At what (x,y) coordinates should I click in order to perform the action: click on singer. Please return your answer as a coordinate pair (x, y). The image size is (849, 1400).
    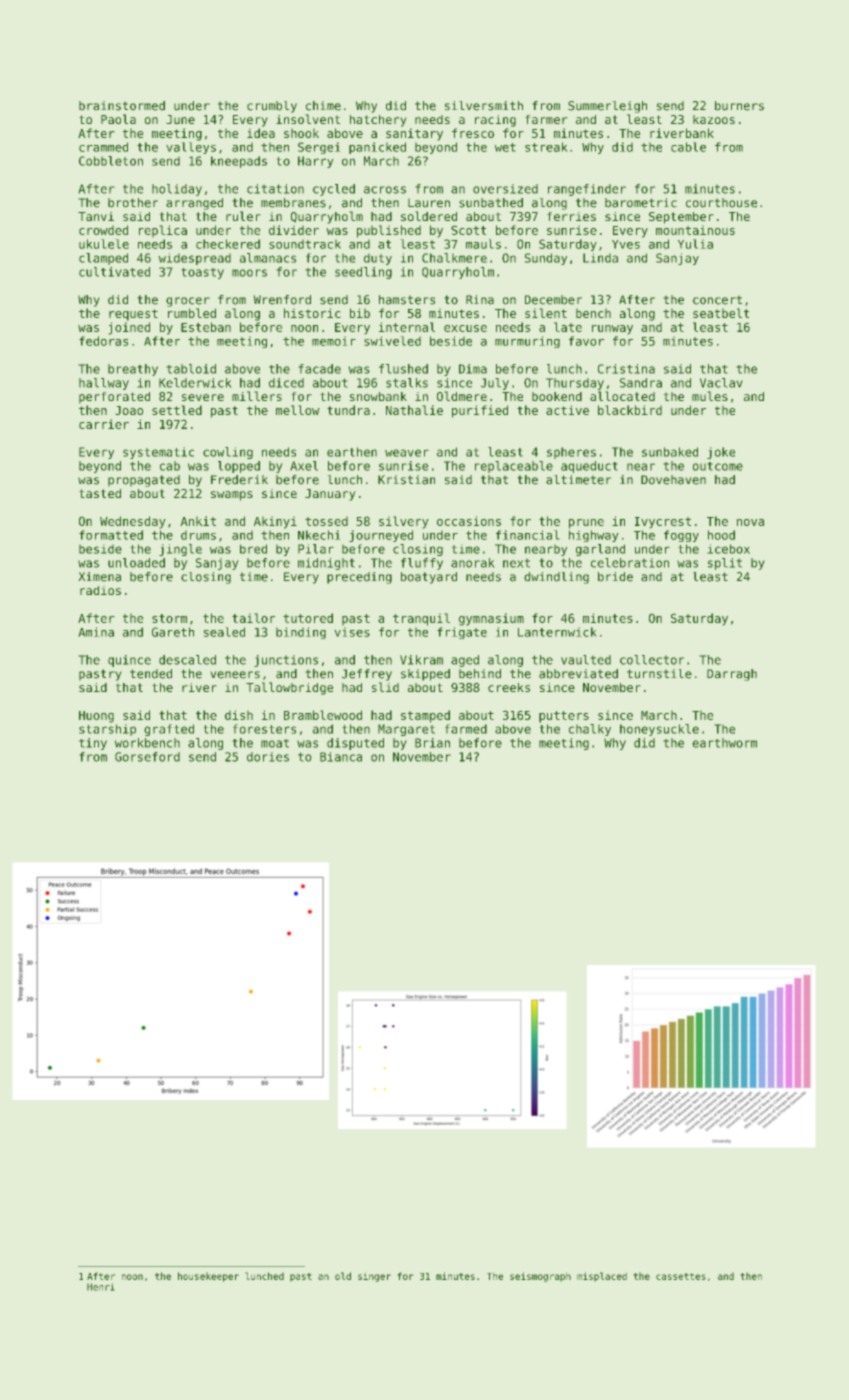
    Looking at the image, I should click on (374, 1278).
